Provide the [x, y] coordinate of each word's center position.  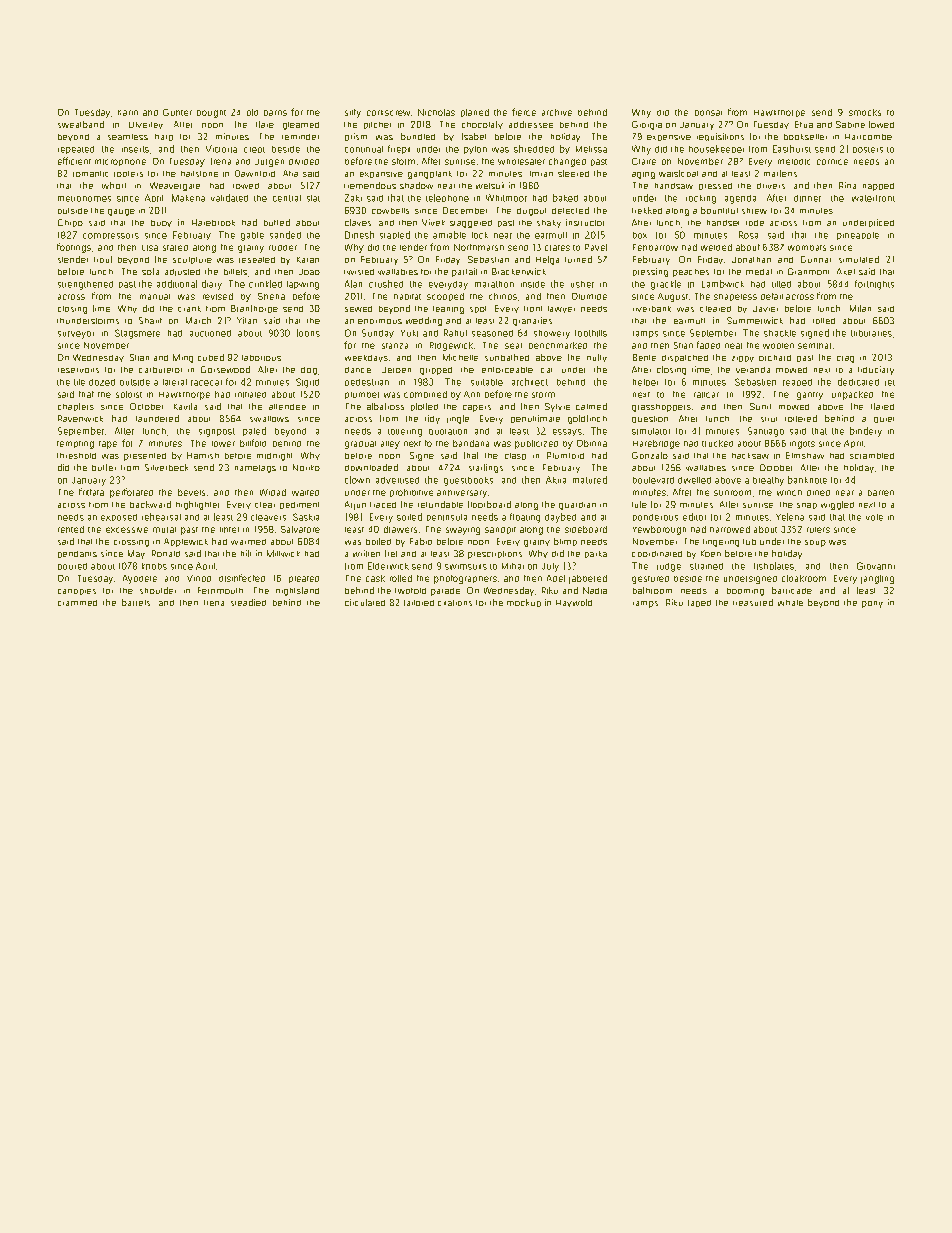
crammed [77, 603]
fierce [524, 112]
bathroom [652, 590]
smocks [865, 112]
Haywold [574, 603]
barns [275, 113]
